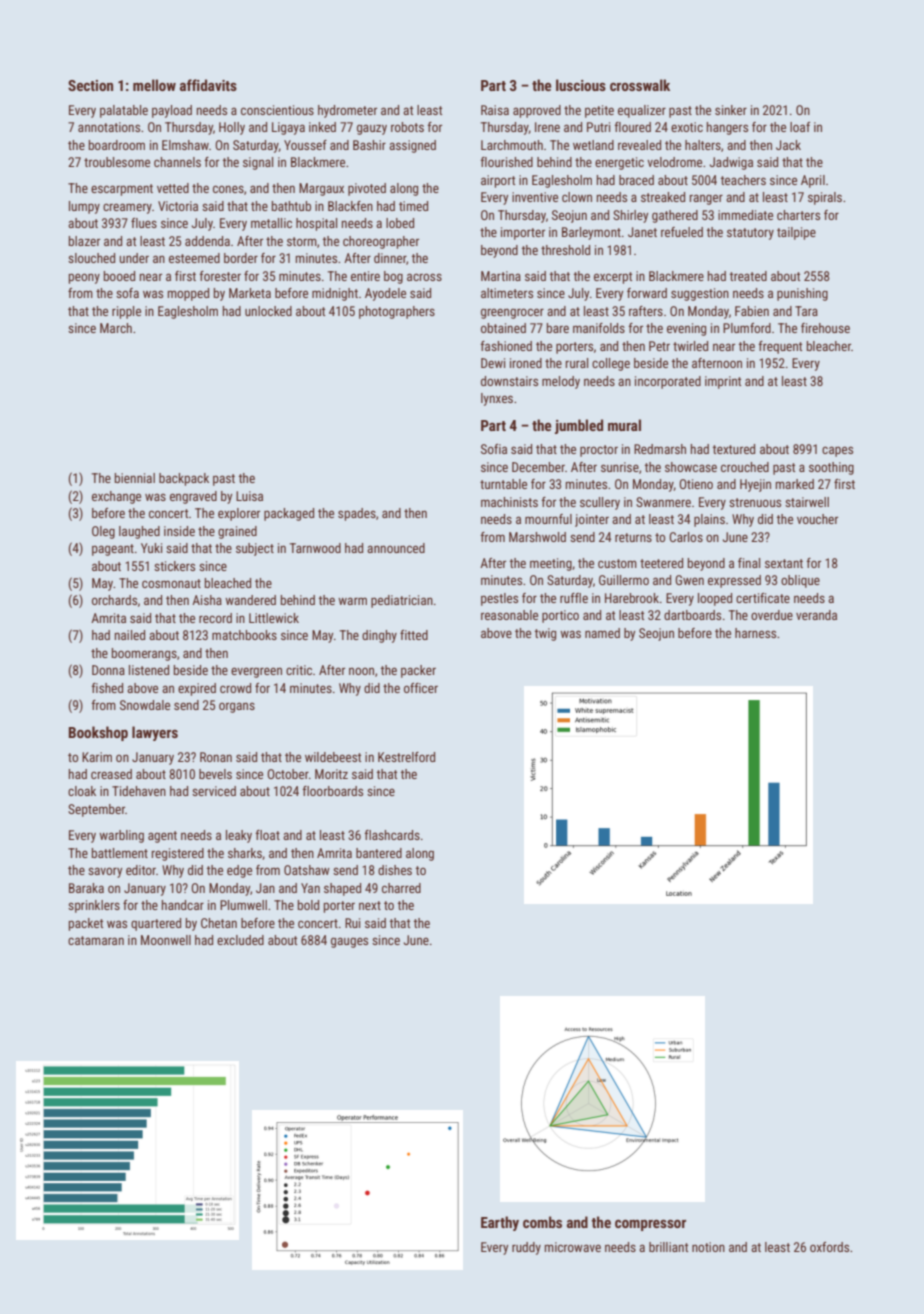 The width and height of the screenshot is (924, 1314). Describe the element at coordinates (500, 1223) in the screenshot. I see `Earthy` at that location.
